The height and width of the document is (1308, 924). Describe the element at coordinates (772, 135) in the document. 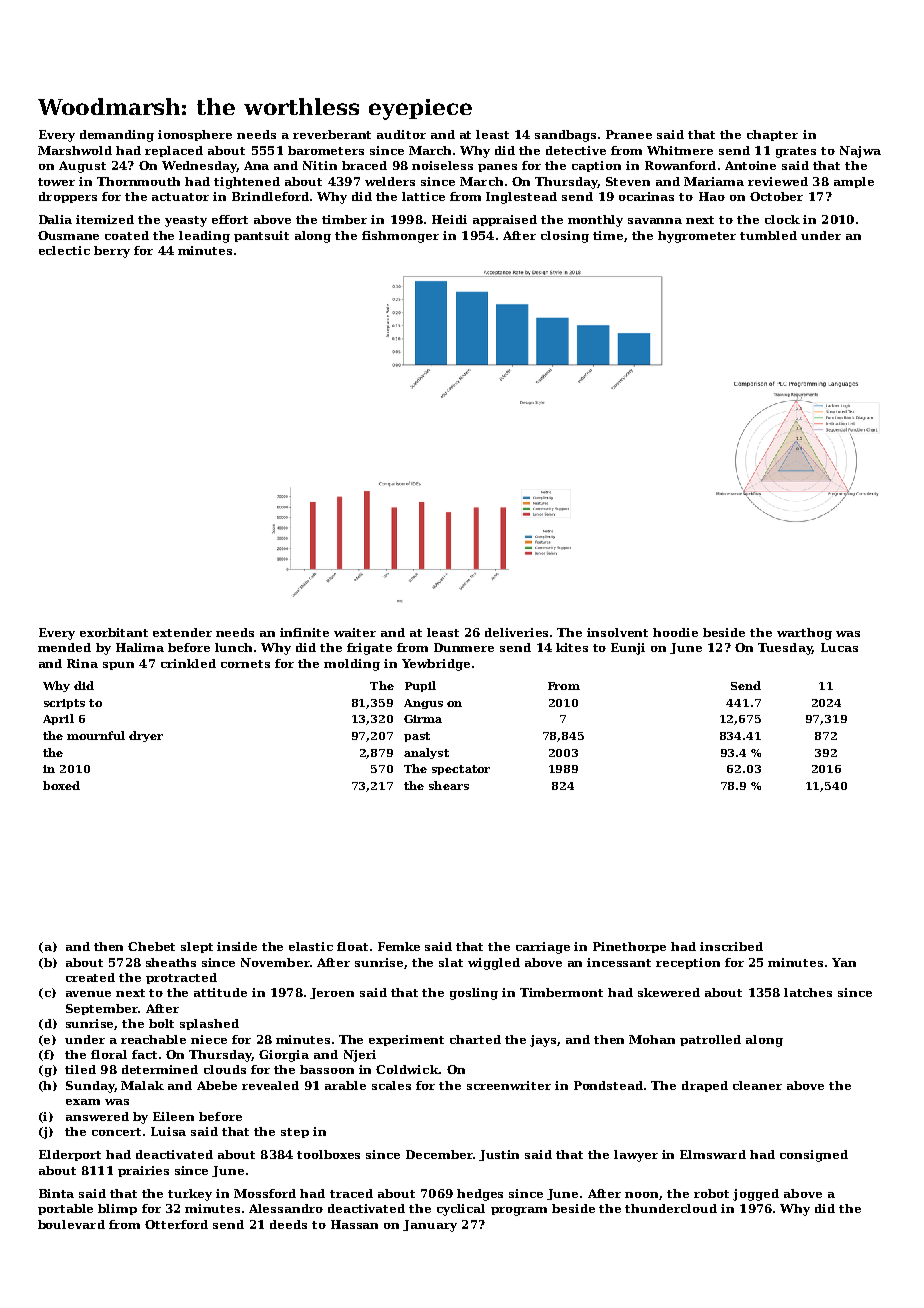

I see `chapter` at that location.
